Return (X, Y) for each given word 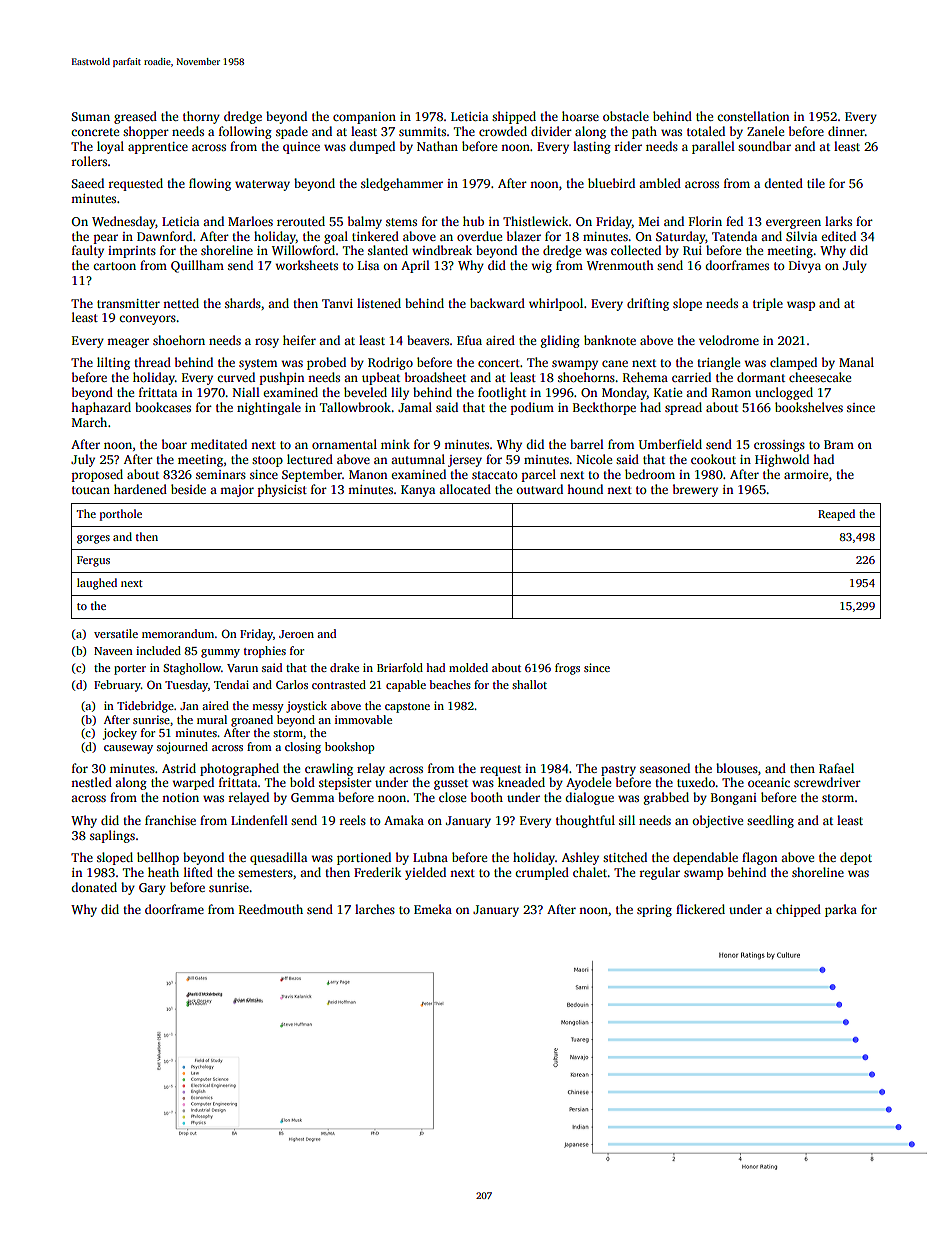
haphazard (101, 408)
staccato (495, 475)
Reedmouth (271, 909)
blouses (737, 768)
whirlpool (556, 304)
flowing (210, 184)
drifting (648, 304)
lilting (113, 363)
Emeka (433, 909)
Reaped (836, 515)
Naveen (113, 651)
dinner (846, 131)
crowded (503, 131)
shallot (529, 684)
